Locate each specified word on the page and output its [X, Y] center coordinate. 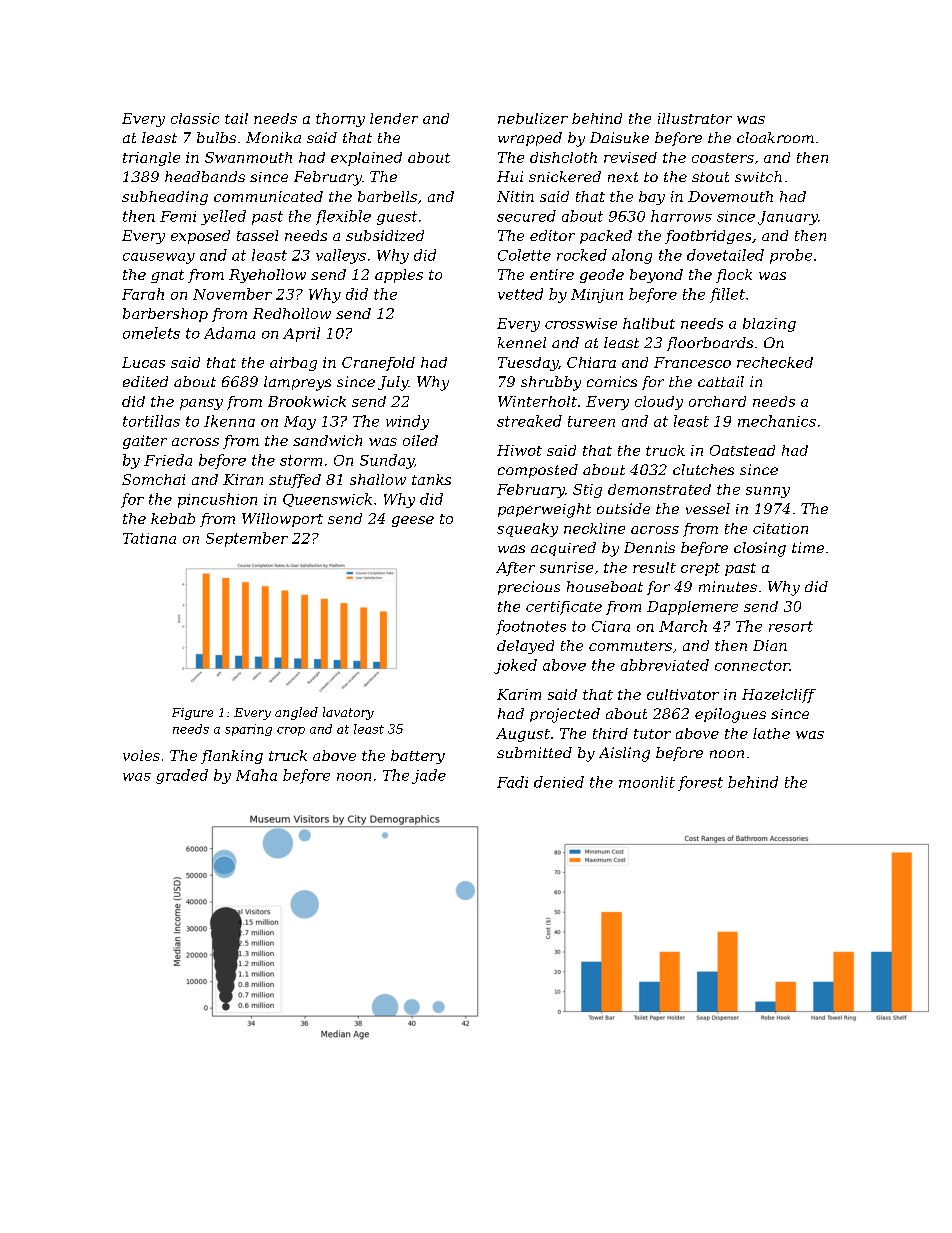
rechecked [775, 362]
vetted [520, 294]
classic [195, 118]
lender [394, 118]
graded [182, 776]
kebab [173, 518]
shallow [378, 479]
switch [758, 176]
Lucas [143, 362]
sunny [768, 492]
